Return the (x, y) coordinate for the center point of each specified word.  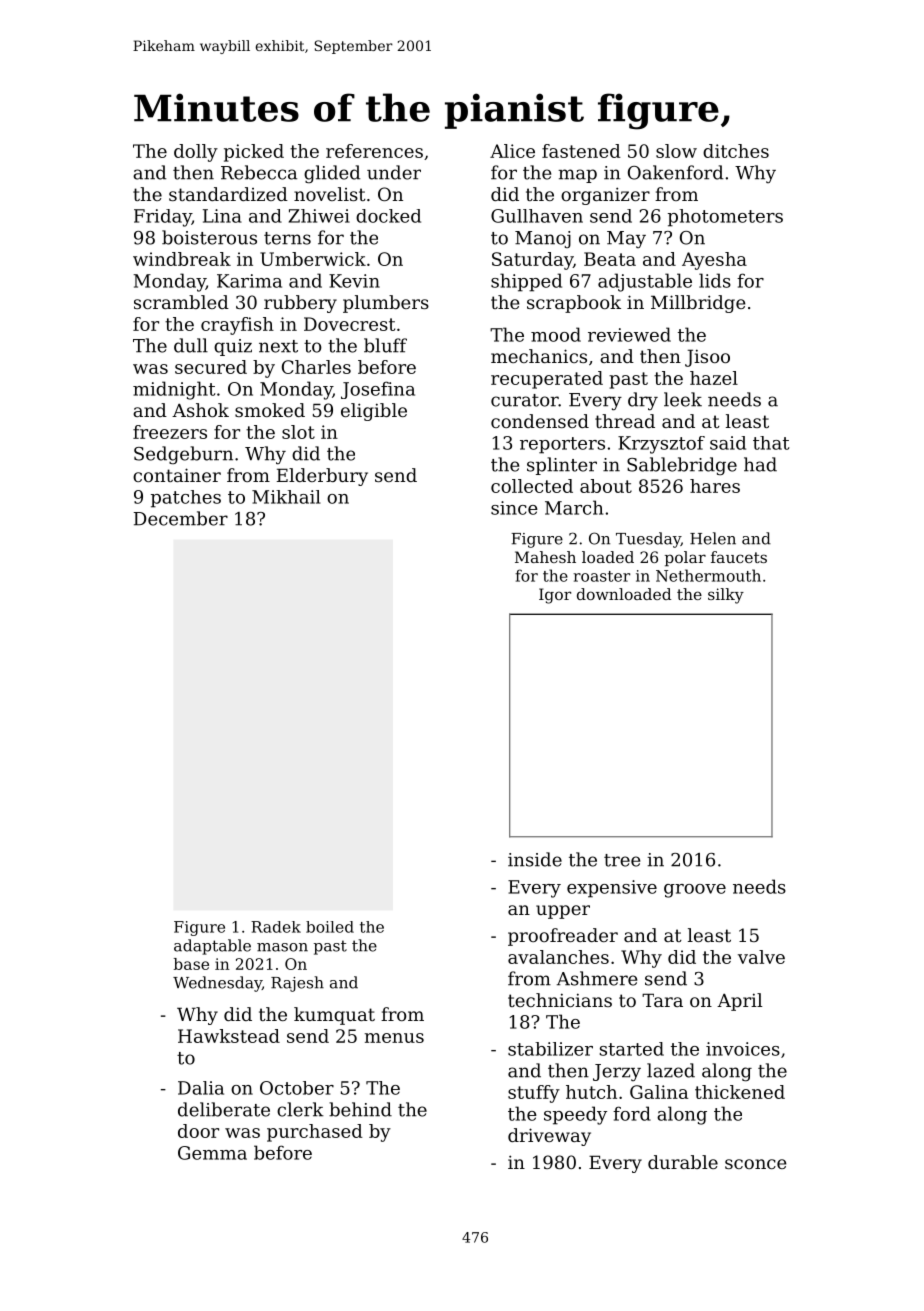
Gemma (212, 1153)
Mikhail (286, 497)
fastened (581, 151)
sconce (756, 1164)
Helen (713, 538)
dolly (196, 153)
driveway (549, 1137)
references (374, 151)
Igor (555, 596)
